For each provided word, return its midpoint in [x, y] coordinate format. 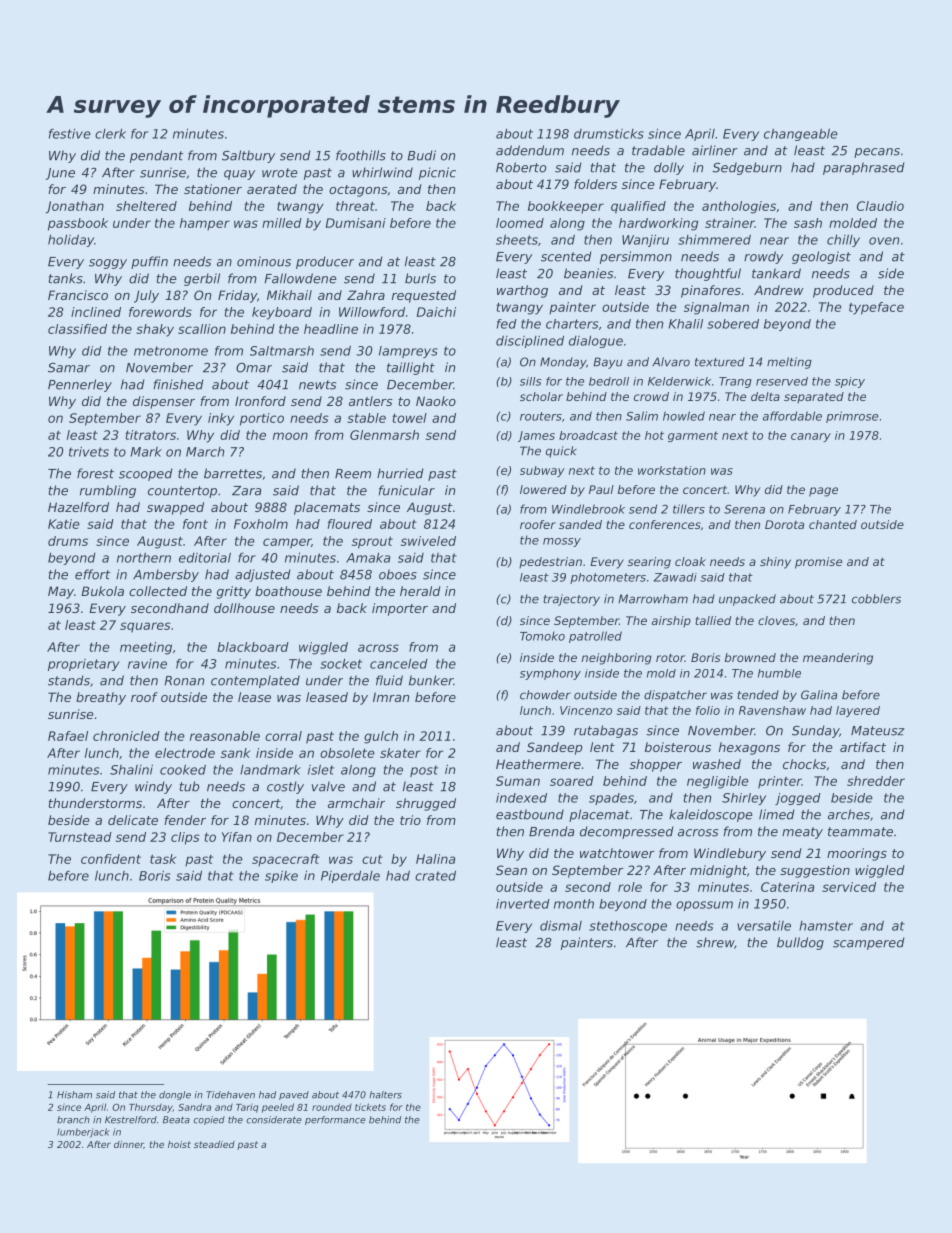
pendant [157, 156]
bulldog [800, 943]
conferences [665, 524]
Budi [421, 155]
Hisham [74, 1095]
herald [420, 591]
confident [111, 859]
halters [385, 1095]
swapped [175, 508]
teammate [860, 832]
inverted [523, 904]
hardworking [658, 224]
